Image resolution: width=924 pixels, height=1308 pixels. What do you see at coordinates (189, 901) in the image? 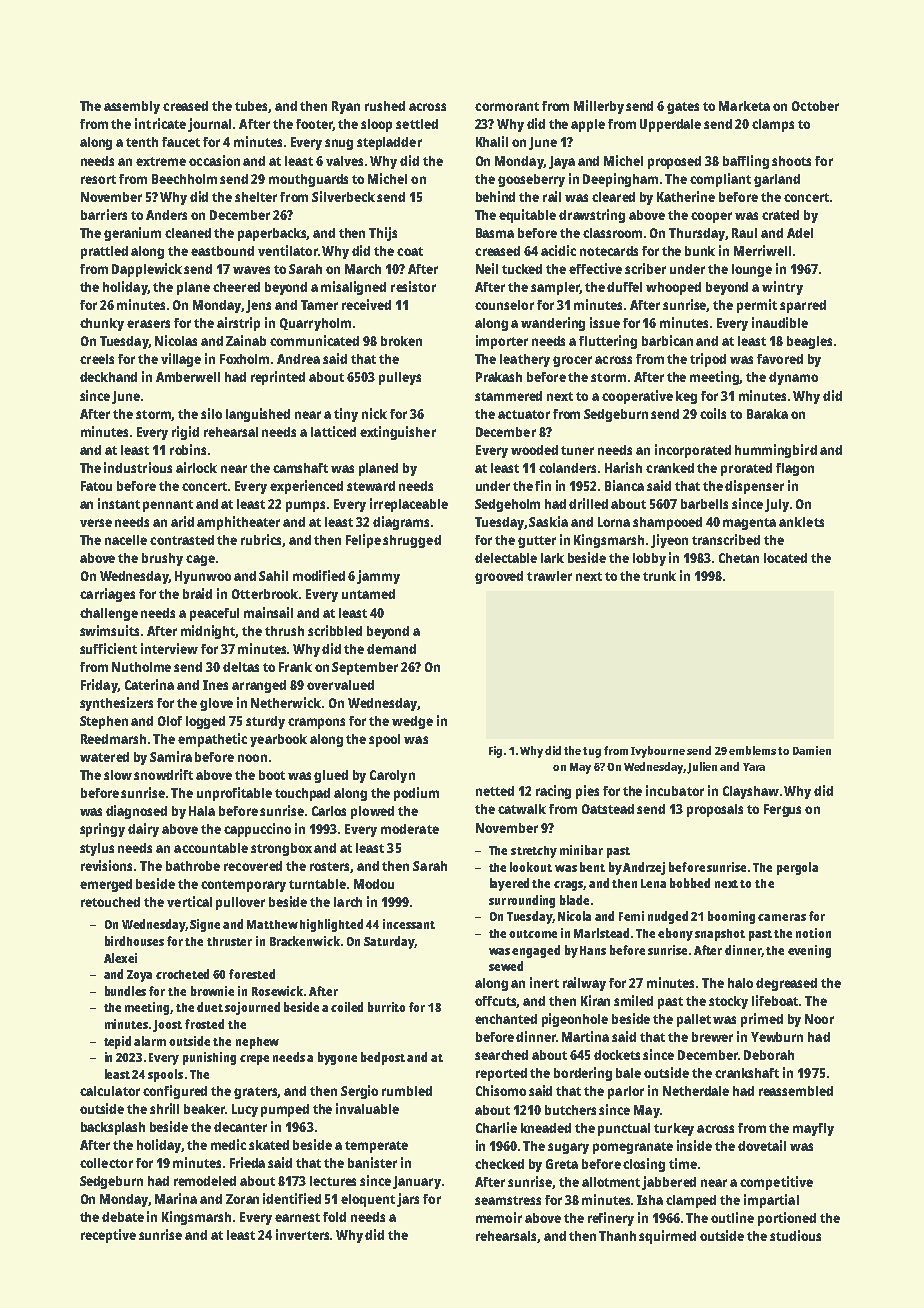
I see `vertical` at bounding box center [189, 901].
